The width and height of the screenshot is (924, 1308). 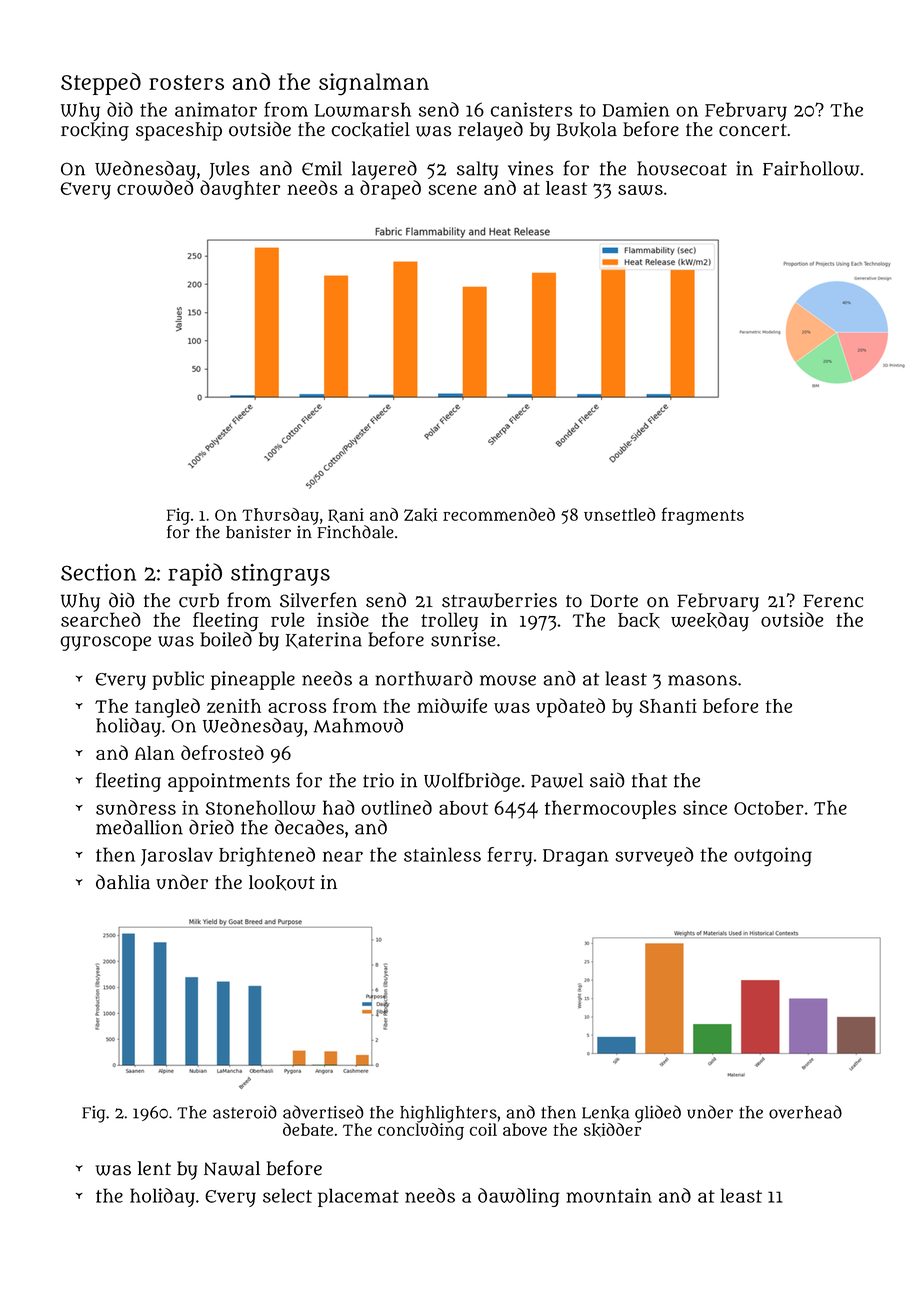 What do you see at coordinates (374, 84) in the screenshot?
I see `signalman` at bounding box center [374, 84].
